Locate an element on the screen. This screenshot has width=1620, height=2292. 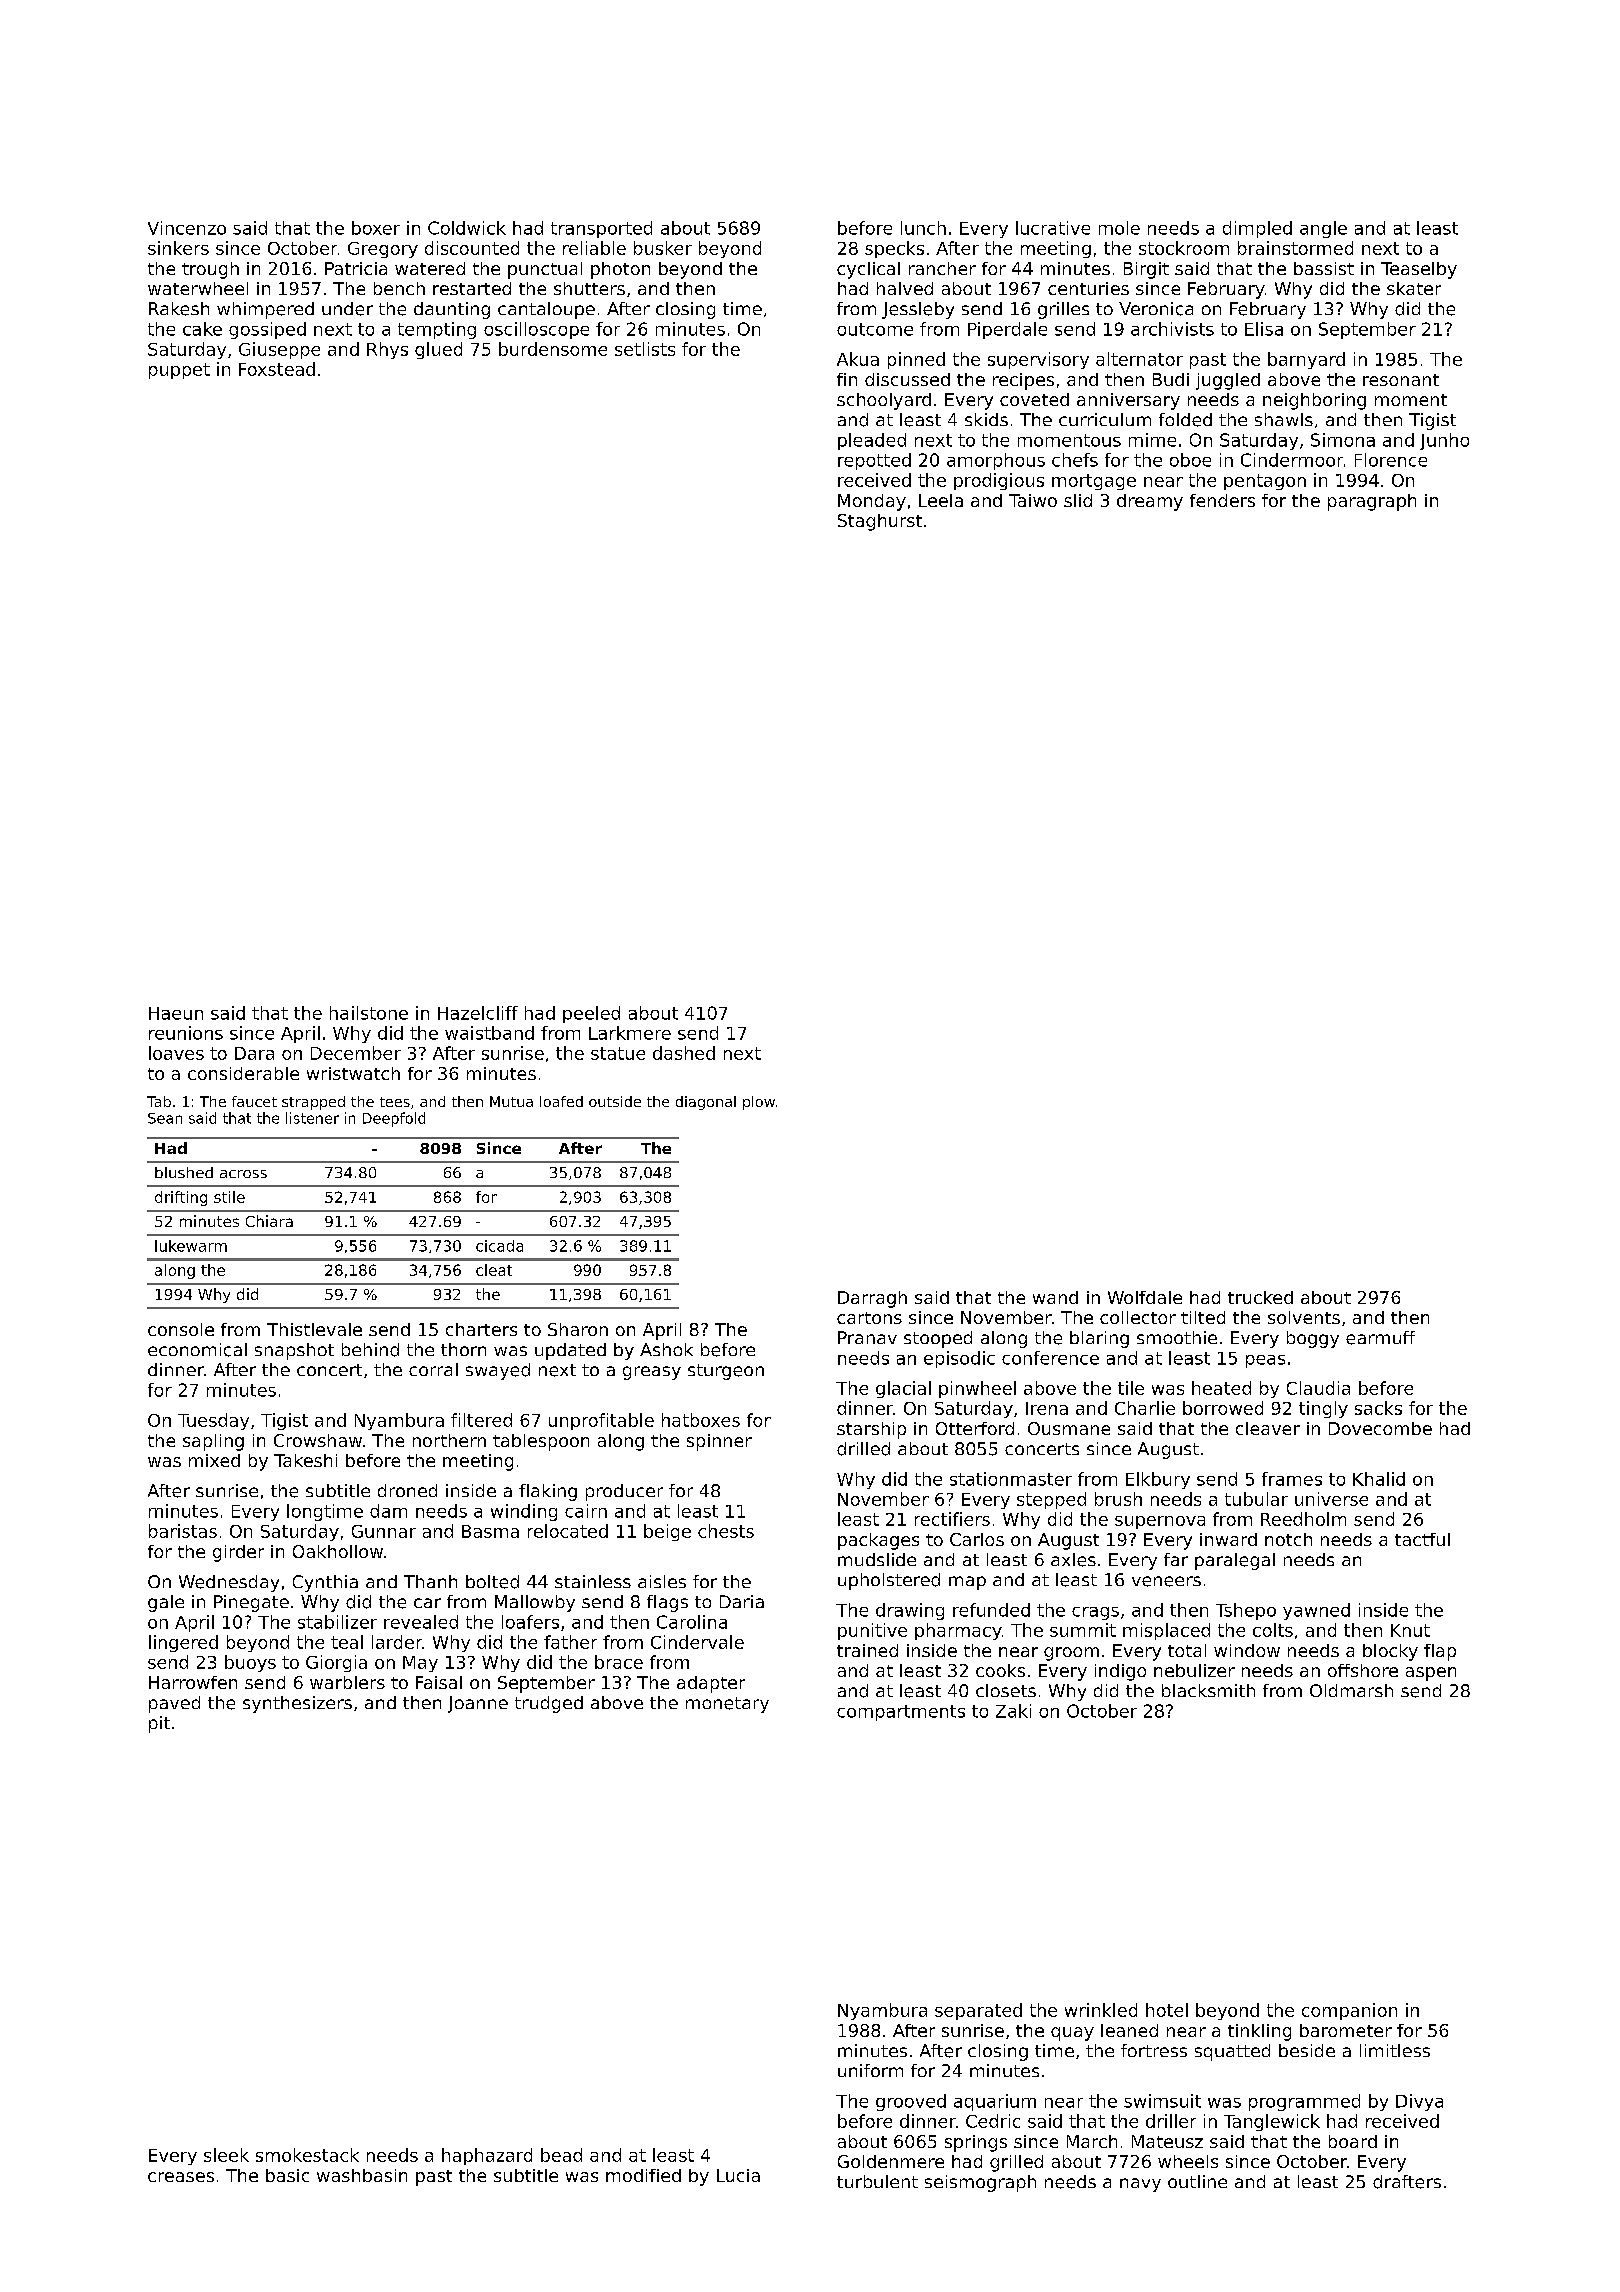
glued is located at coordinates (438, 350).
